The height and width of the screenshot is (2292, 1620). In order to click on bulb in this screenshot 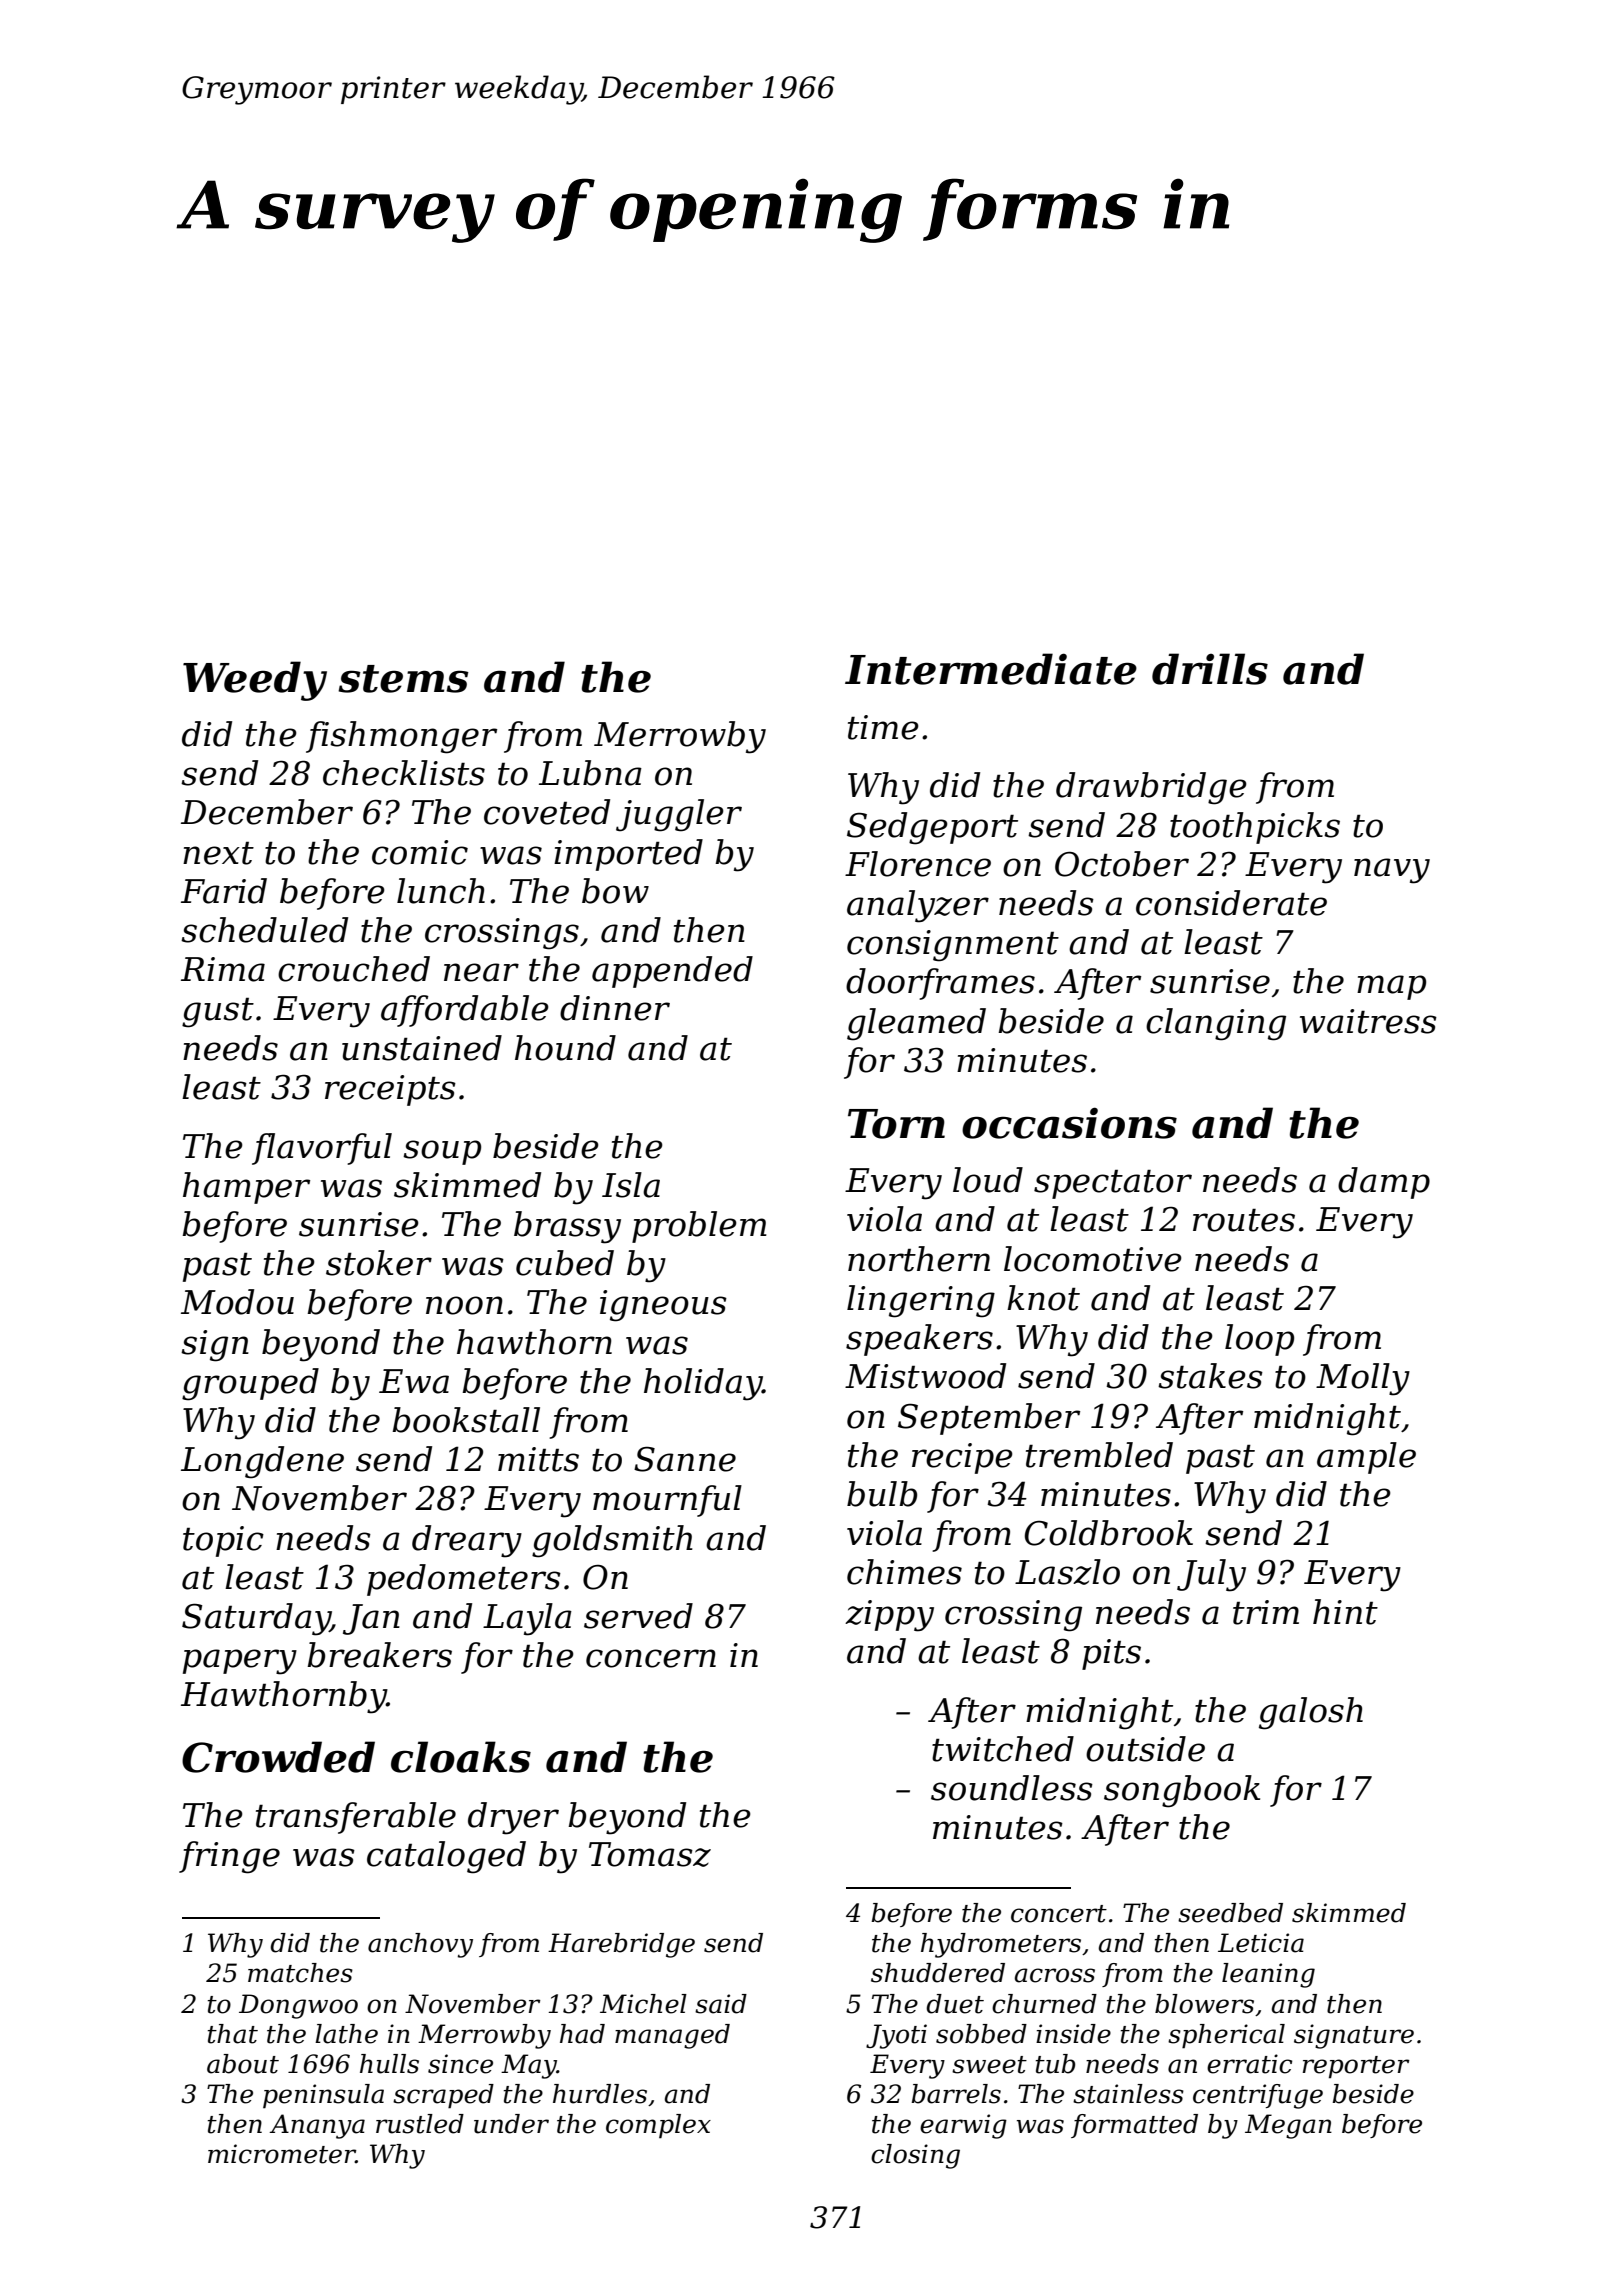, I will do `click(882, 1494)`.
